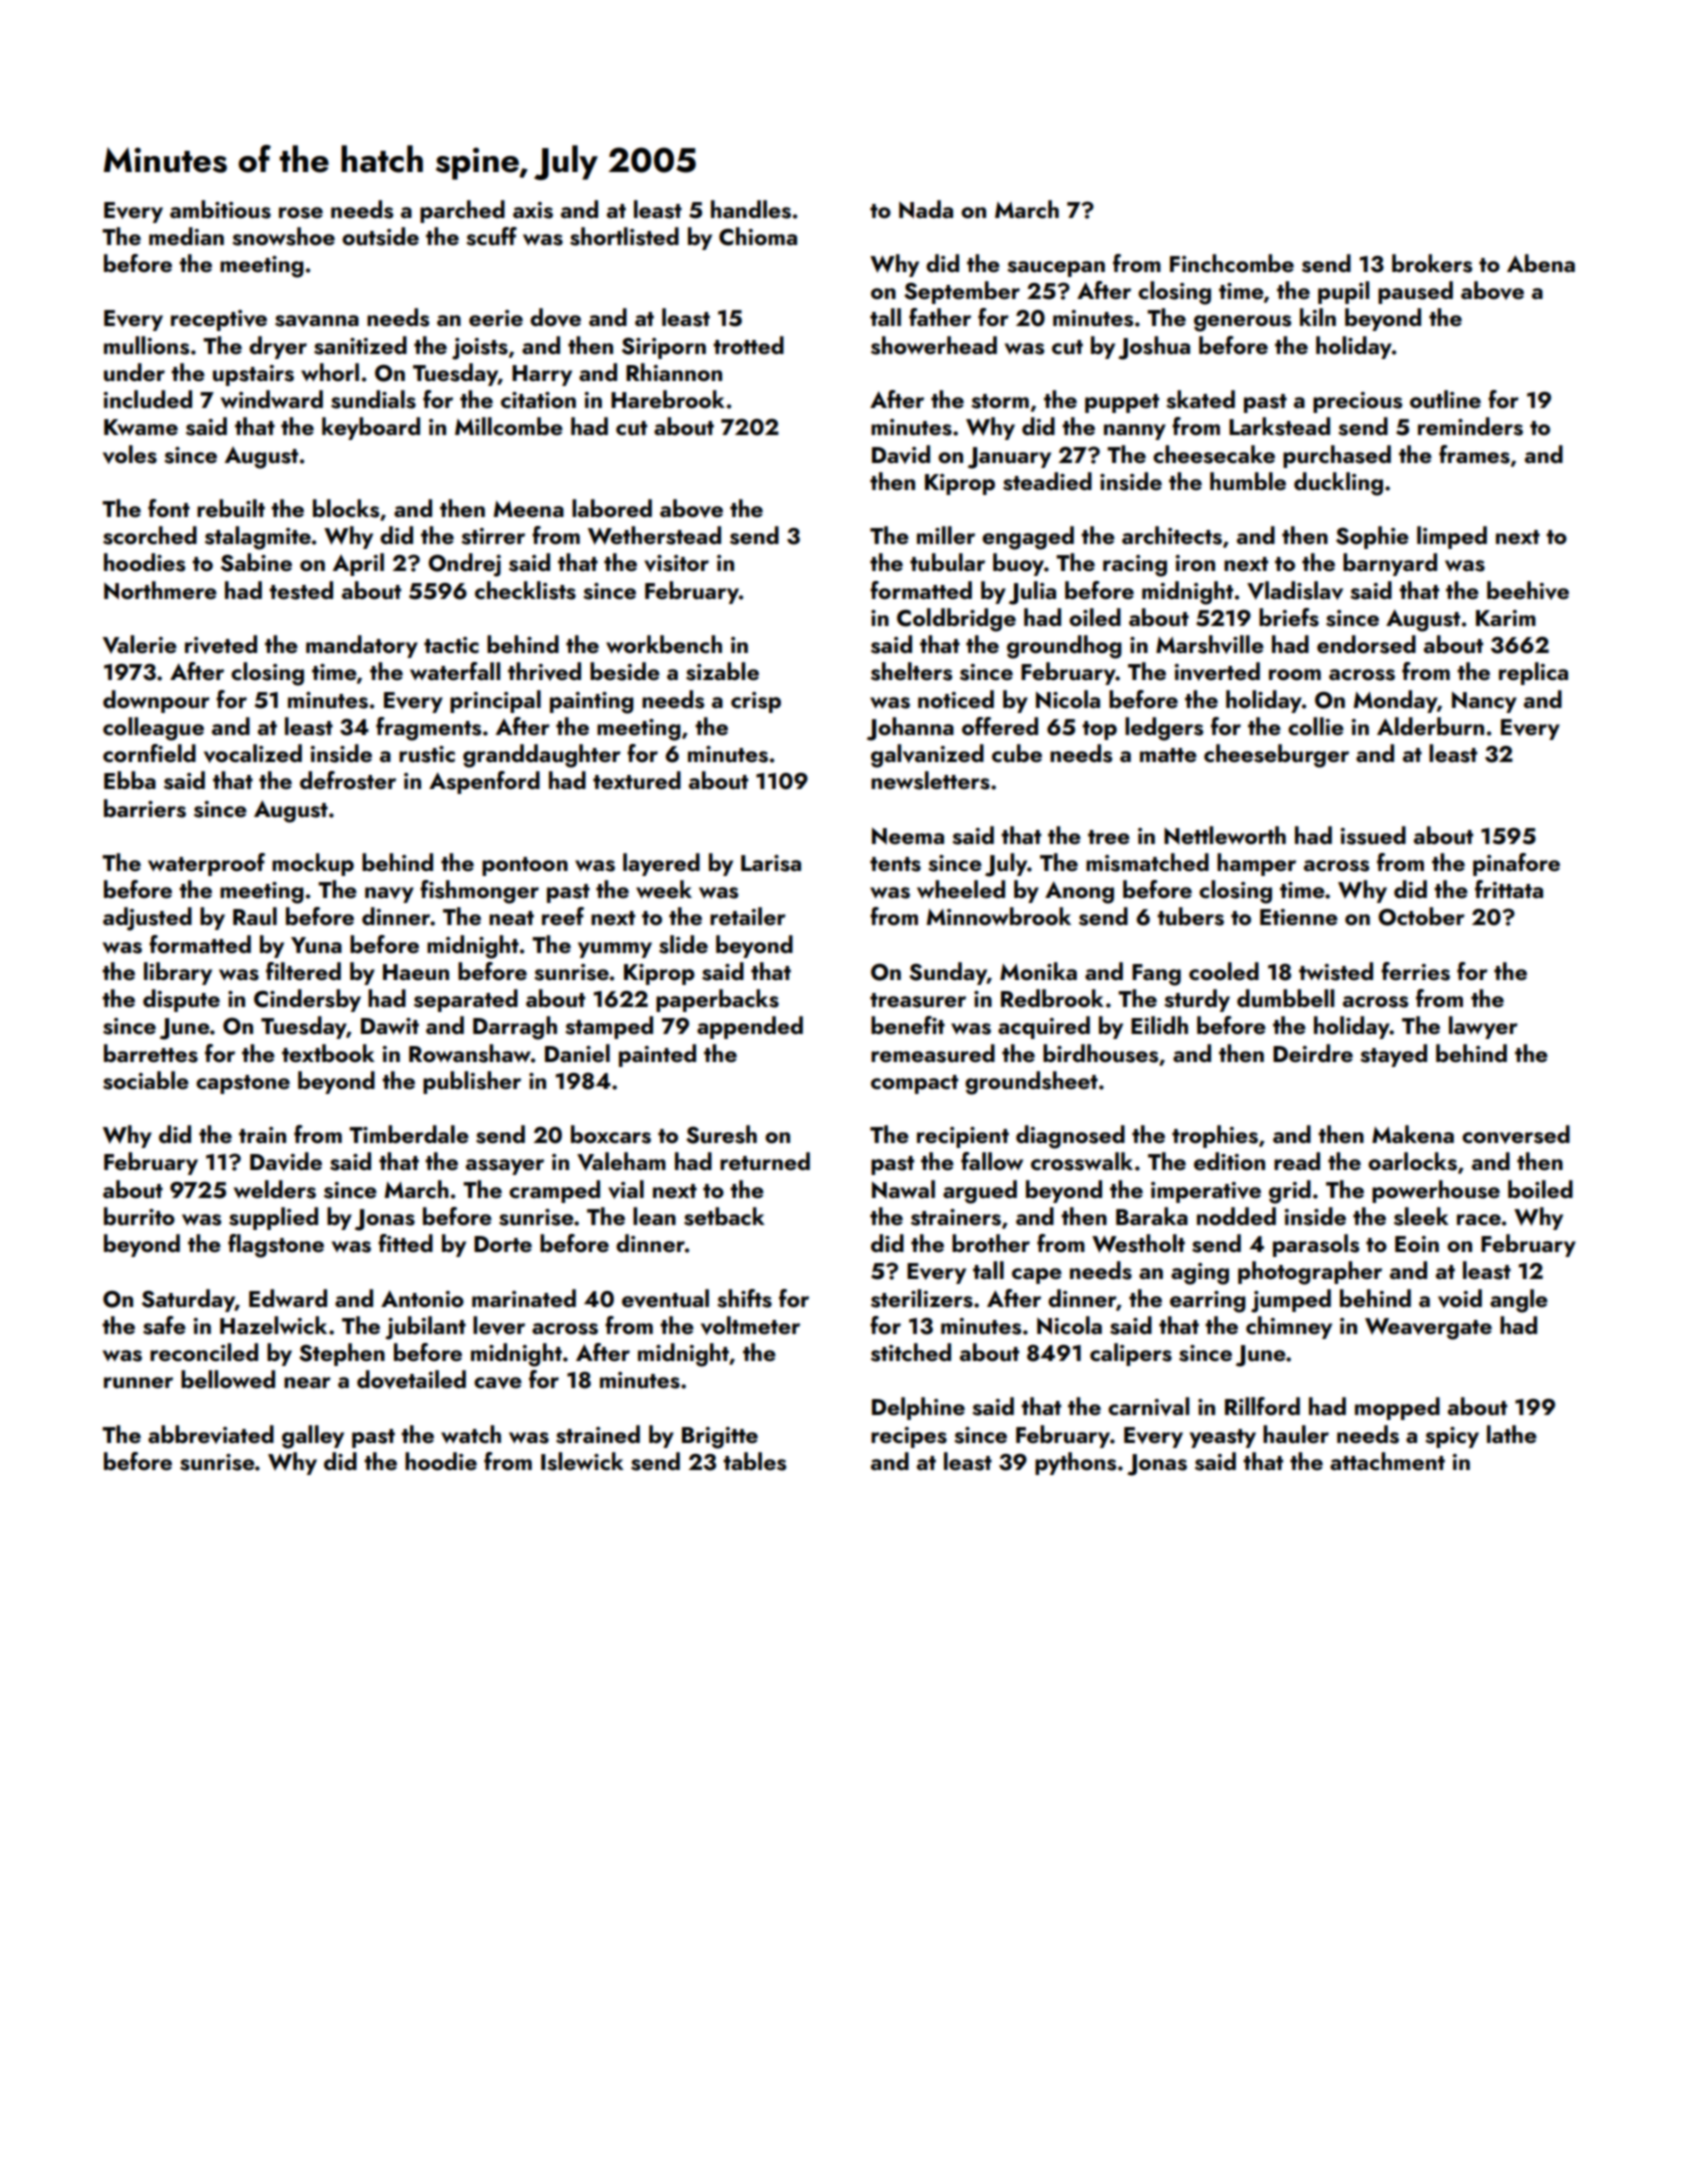 Image resolution: width=1683 pixels, height=2178 pixels. What do you see at coordinates (211, 1434) in the screenshot?
I see `abbreviated` at bounding box center [211, 1434].
